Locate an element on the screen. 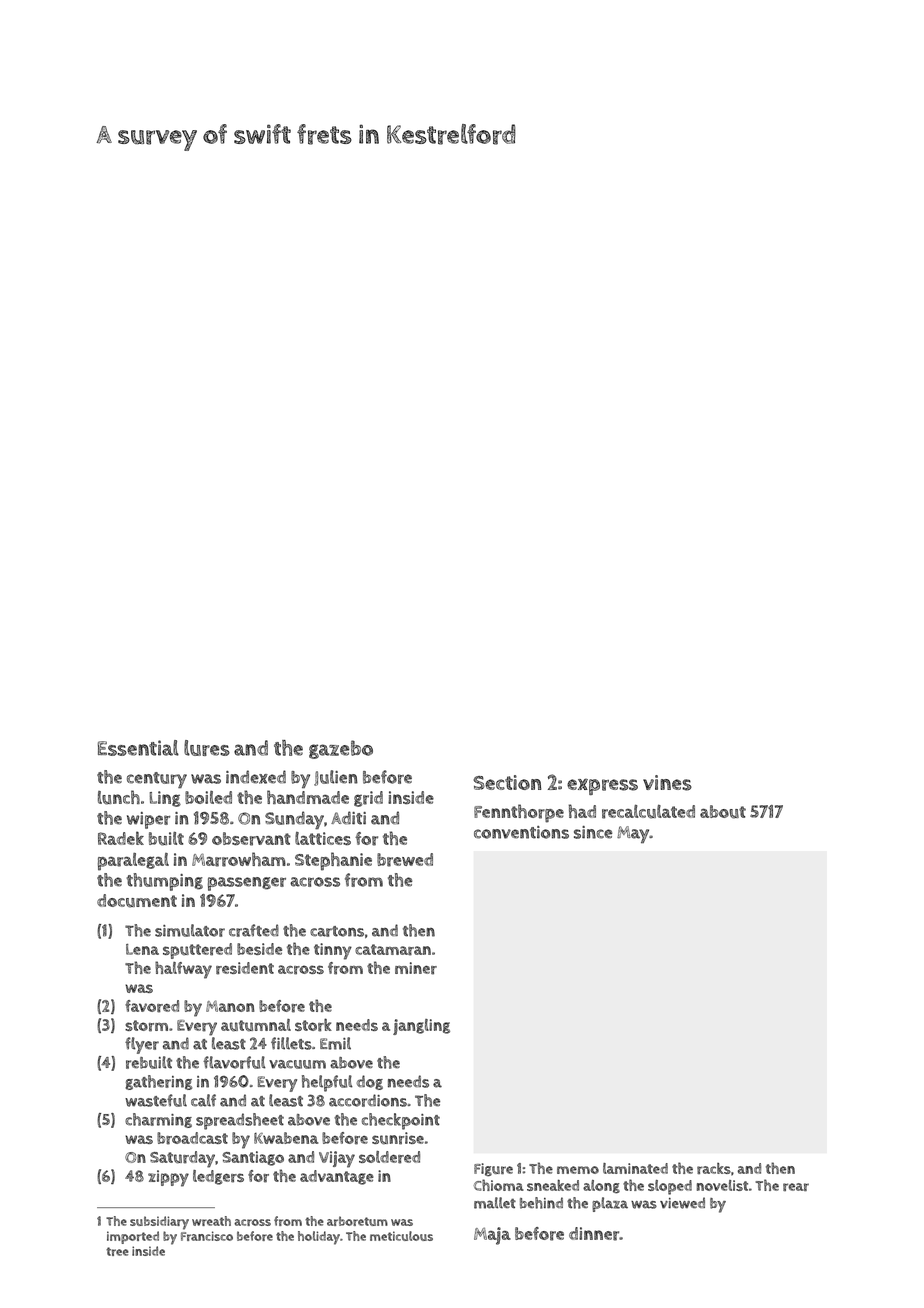 This screenshot has width=924, height=1308. conventions is located at coordinates (521, 832).
